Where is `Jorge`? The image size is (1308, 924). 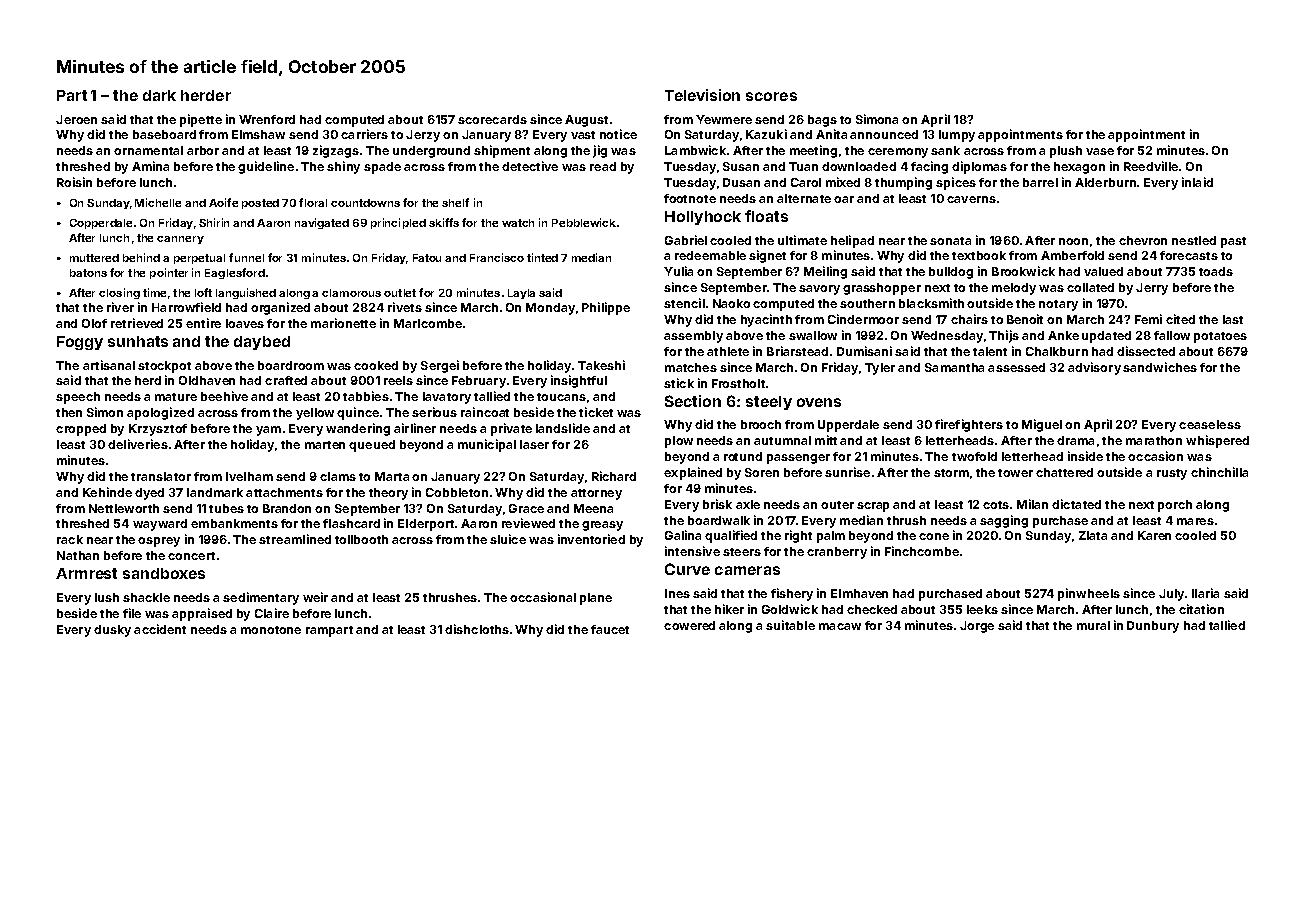
Jorge is located at coordinates (977, 627).
